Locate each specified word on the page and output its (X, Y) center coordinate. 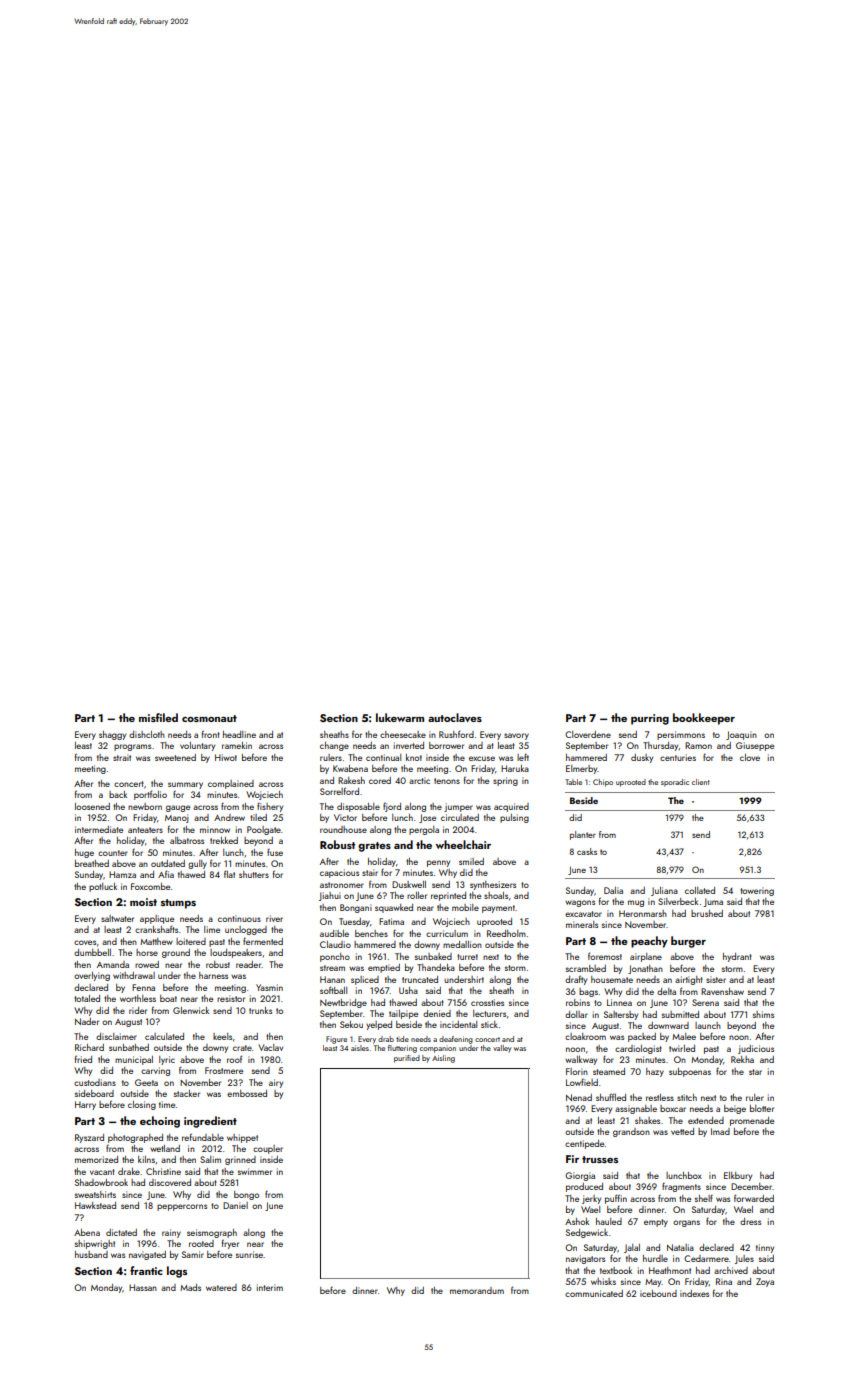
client (701, 782)
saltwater (117, 918)
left (523, 757)
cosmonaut (209, 718)
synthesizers (493, 885)
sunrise (249, 1254)
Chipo (603, 783)
